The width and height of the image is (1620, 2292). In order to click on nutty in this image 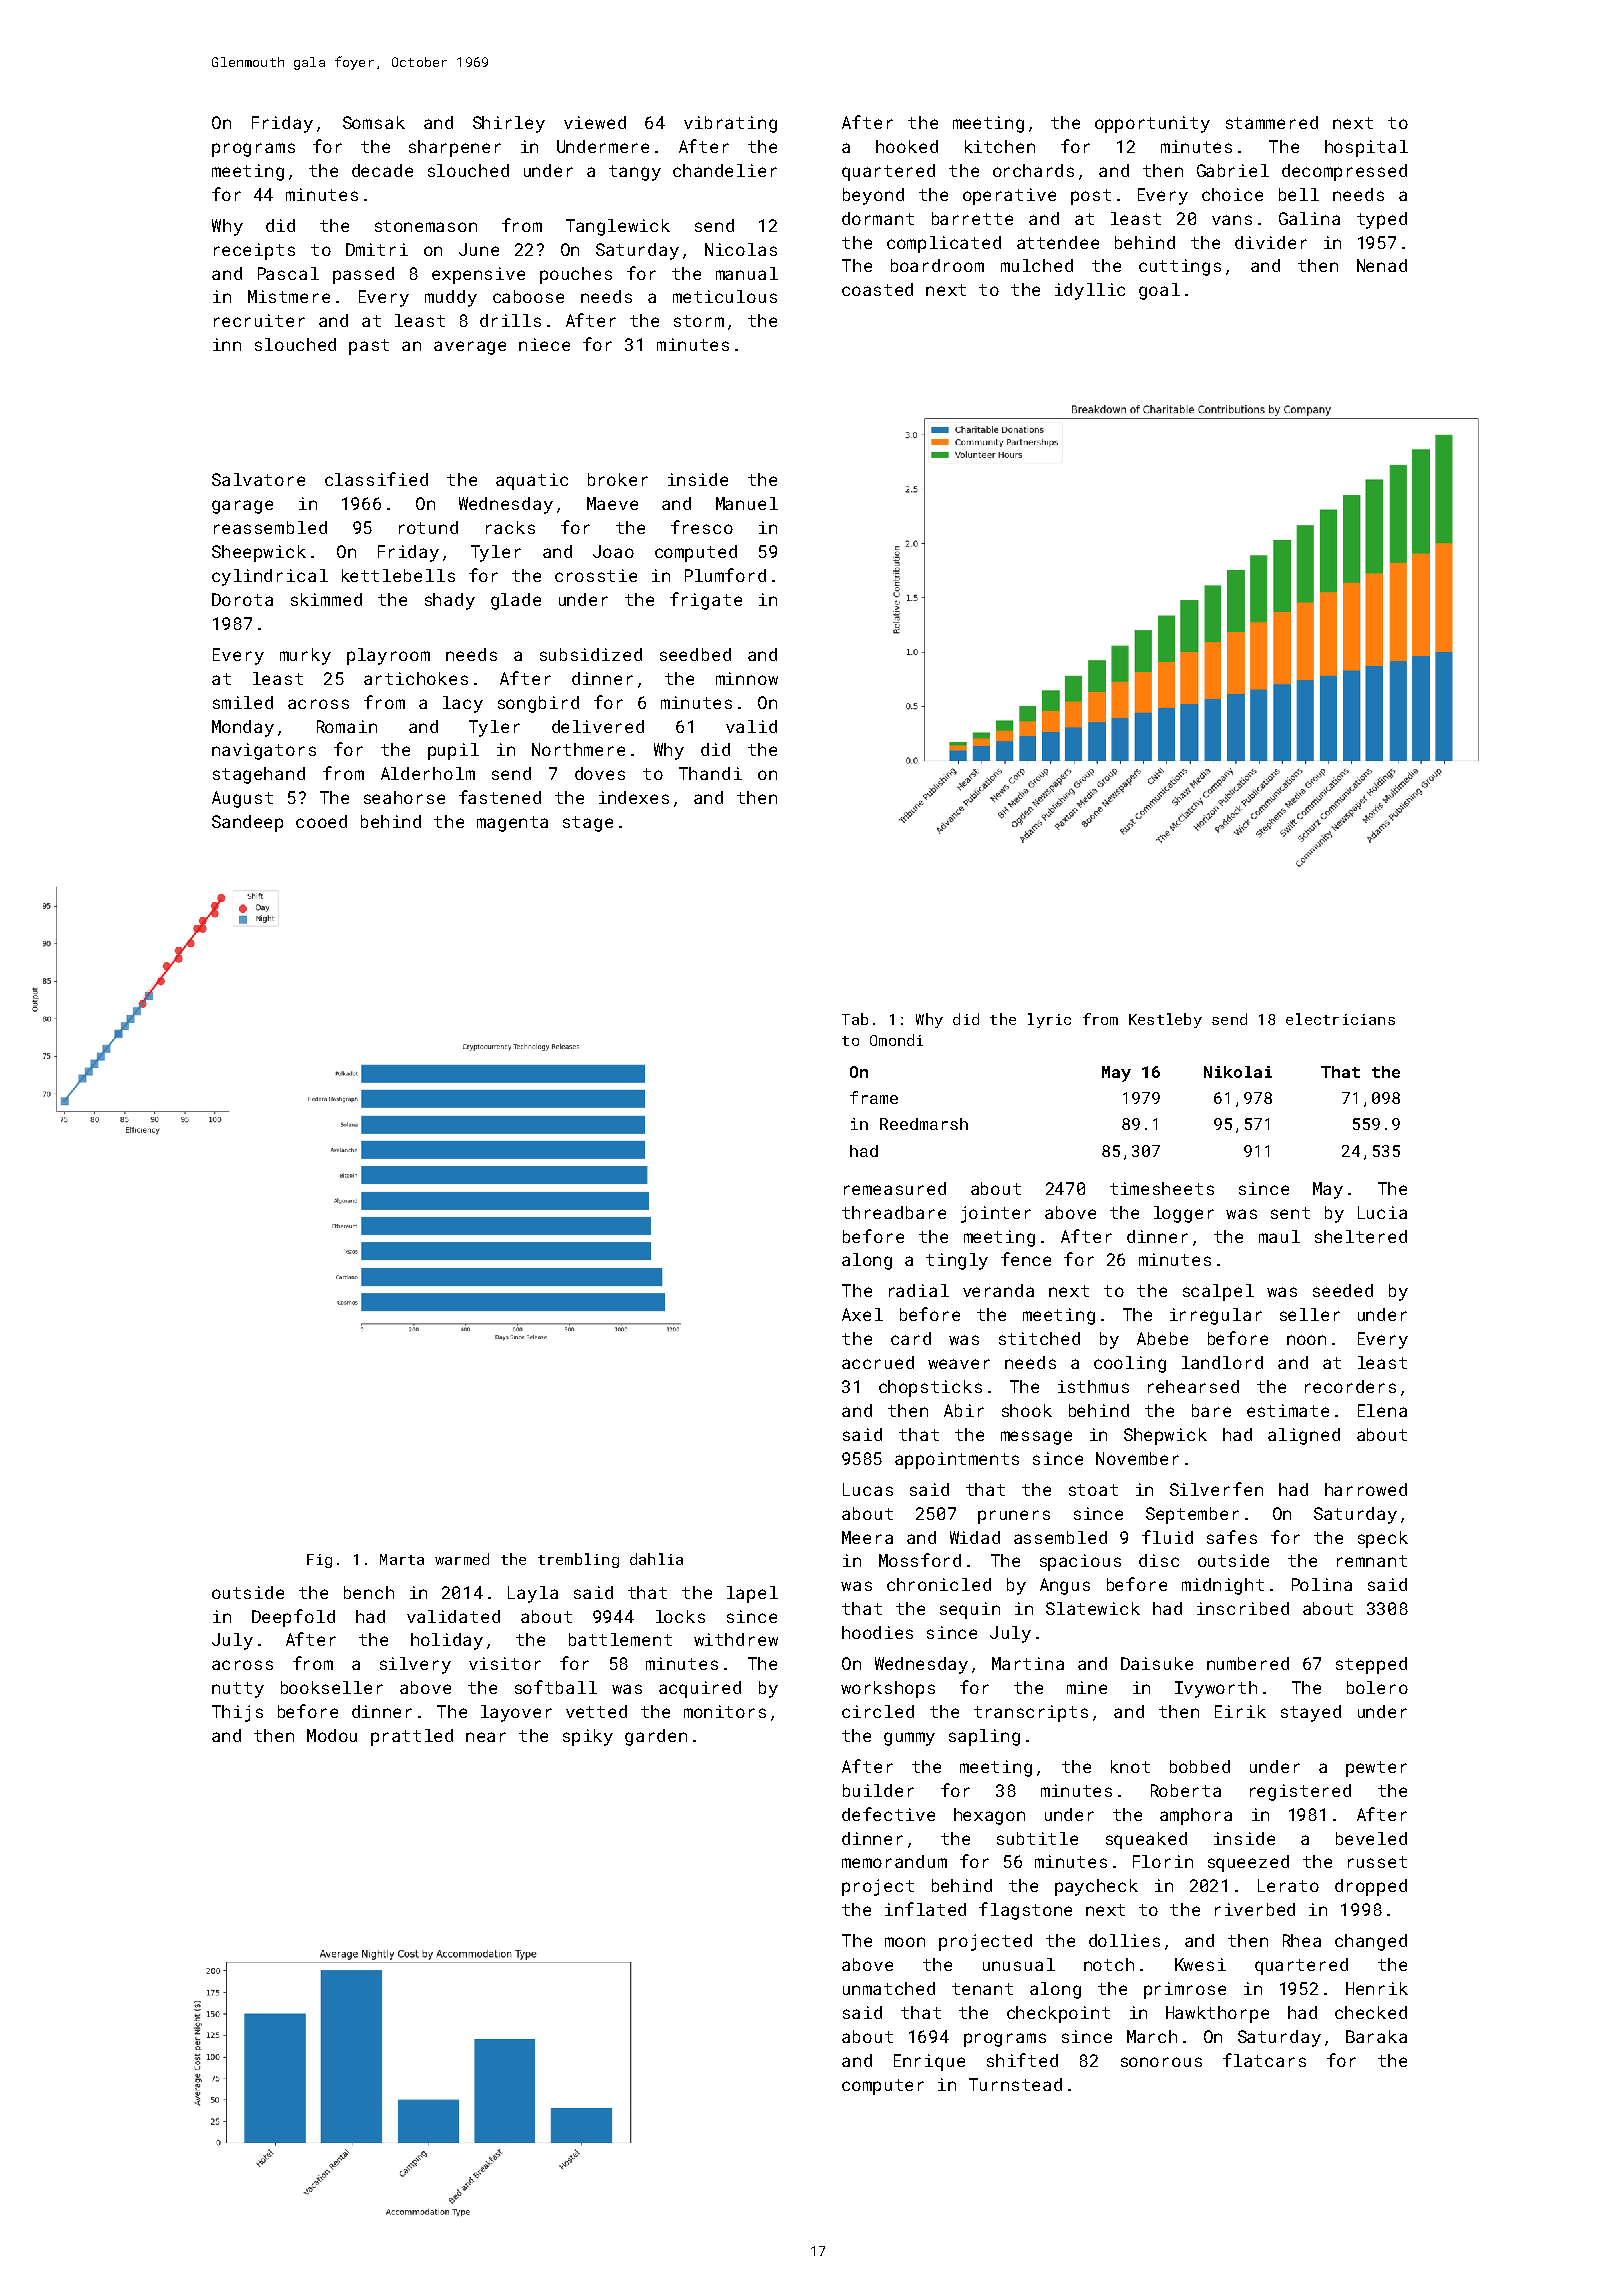, I will do `click(238, 1690)`.
